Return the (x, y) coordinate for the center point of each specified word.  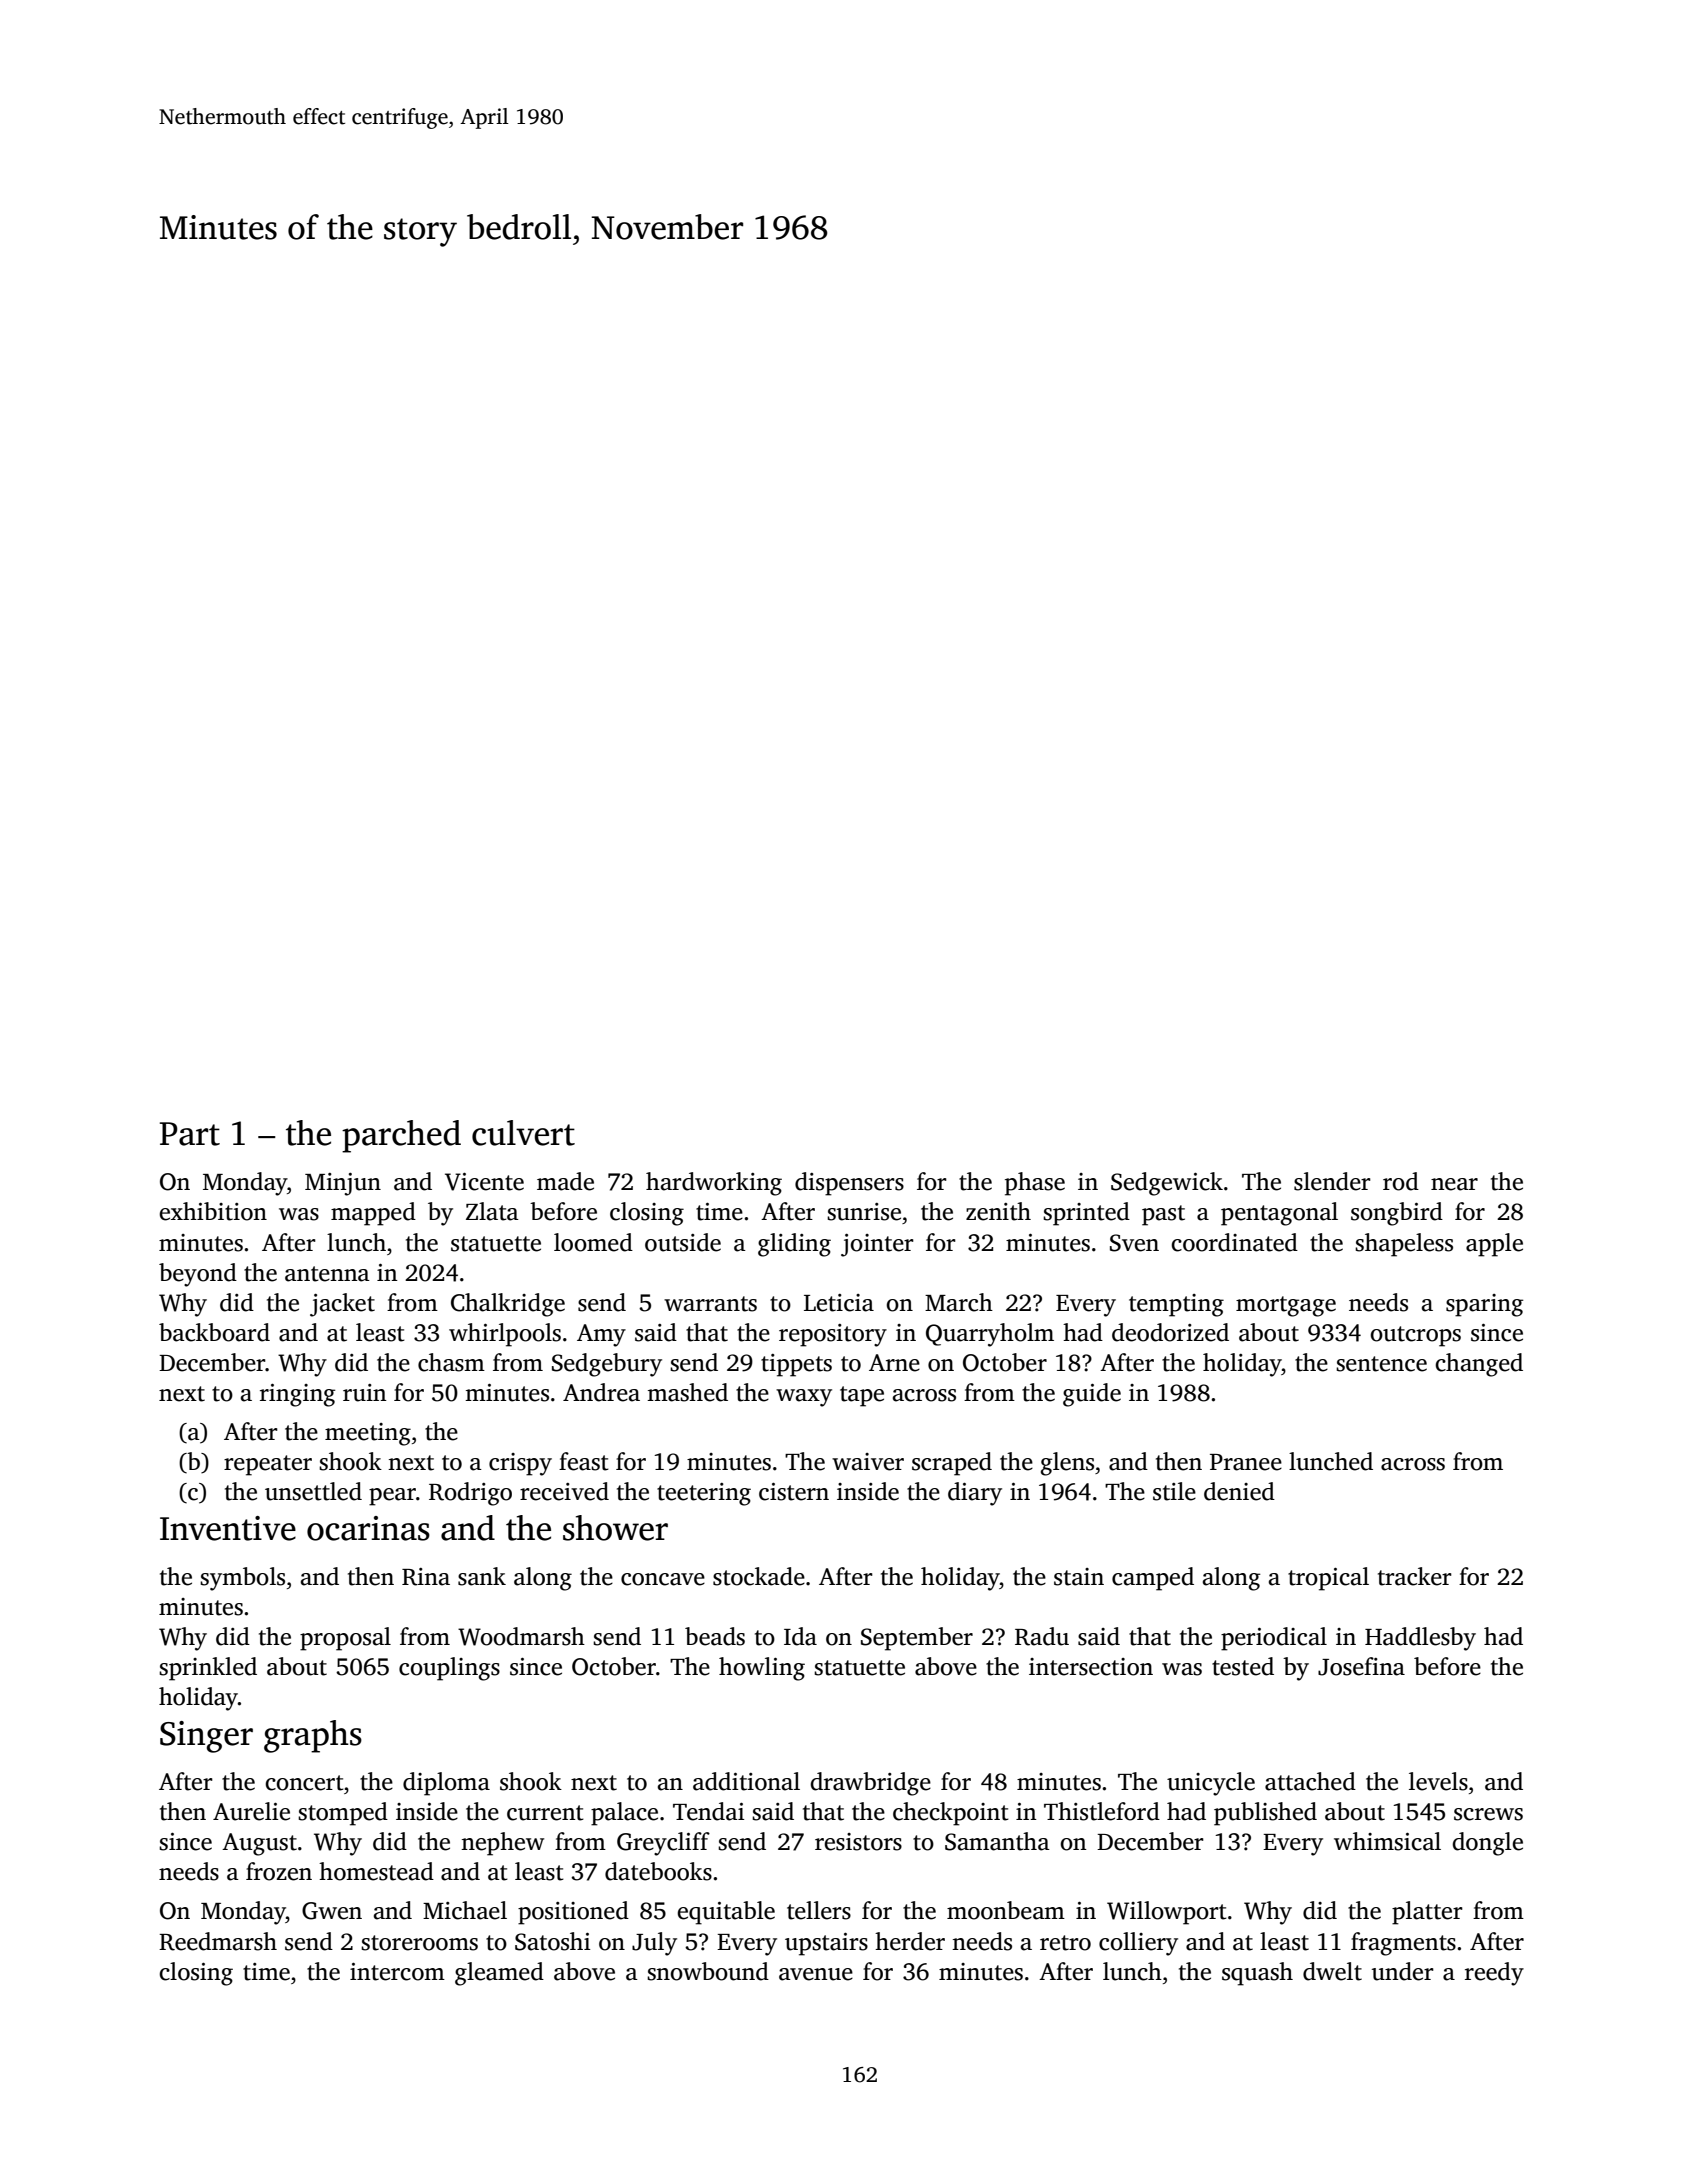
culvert (523, 1133)
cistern (794, 1492)
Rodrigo (470, 1494)
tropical (1328, 1579)
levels (1438, 1781)
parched (401, 1136)
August (259, 1844)
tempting (1176, 1305)
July (654, 1944)
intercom (397, 1972)
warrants (710, 1304)
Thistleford (1102, 1811)
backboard (214, 1332)
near (1454, 1184)
